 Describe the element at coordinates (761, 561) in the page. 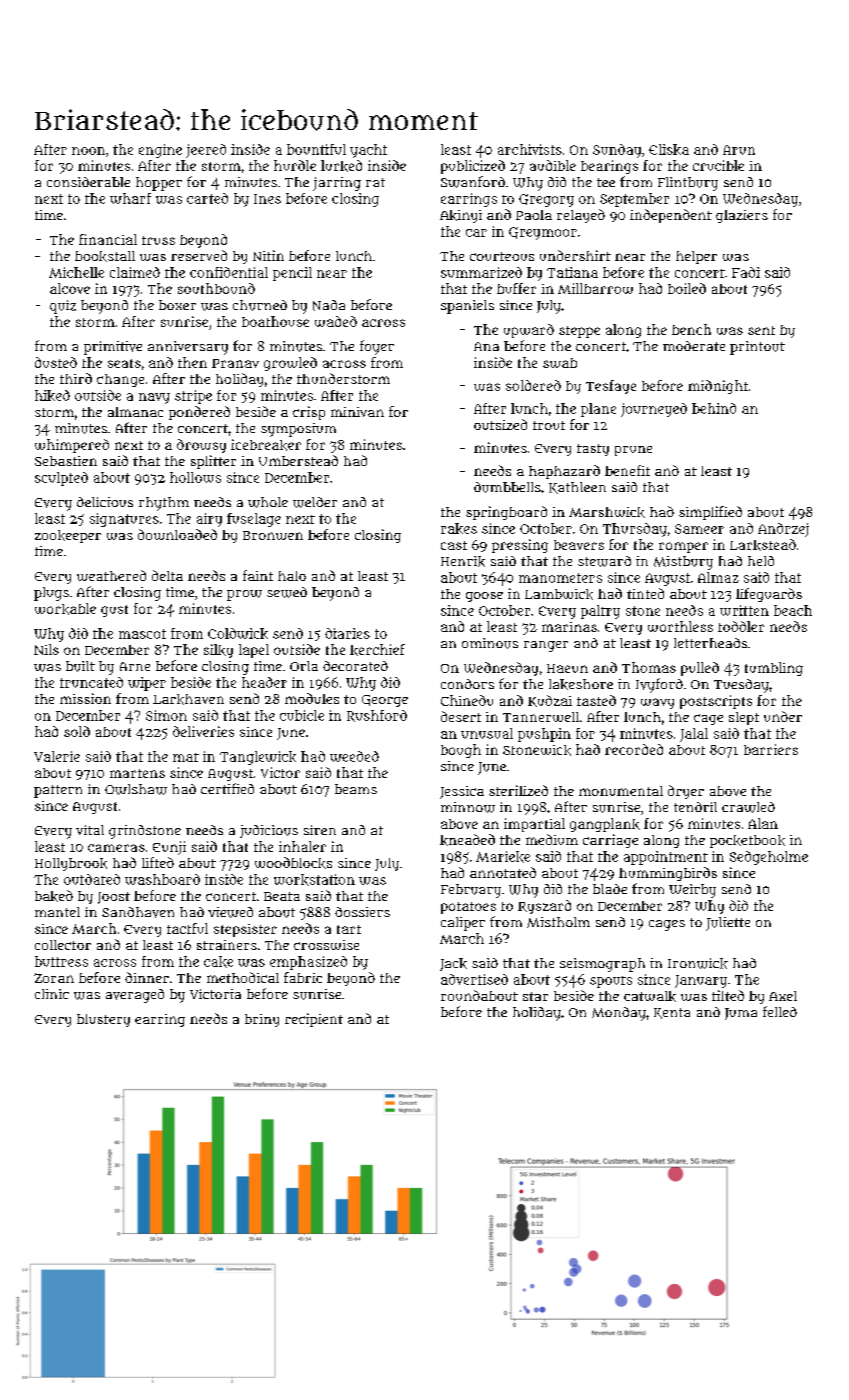

I see `held` at that location.
